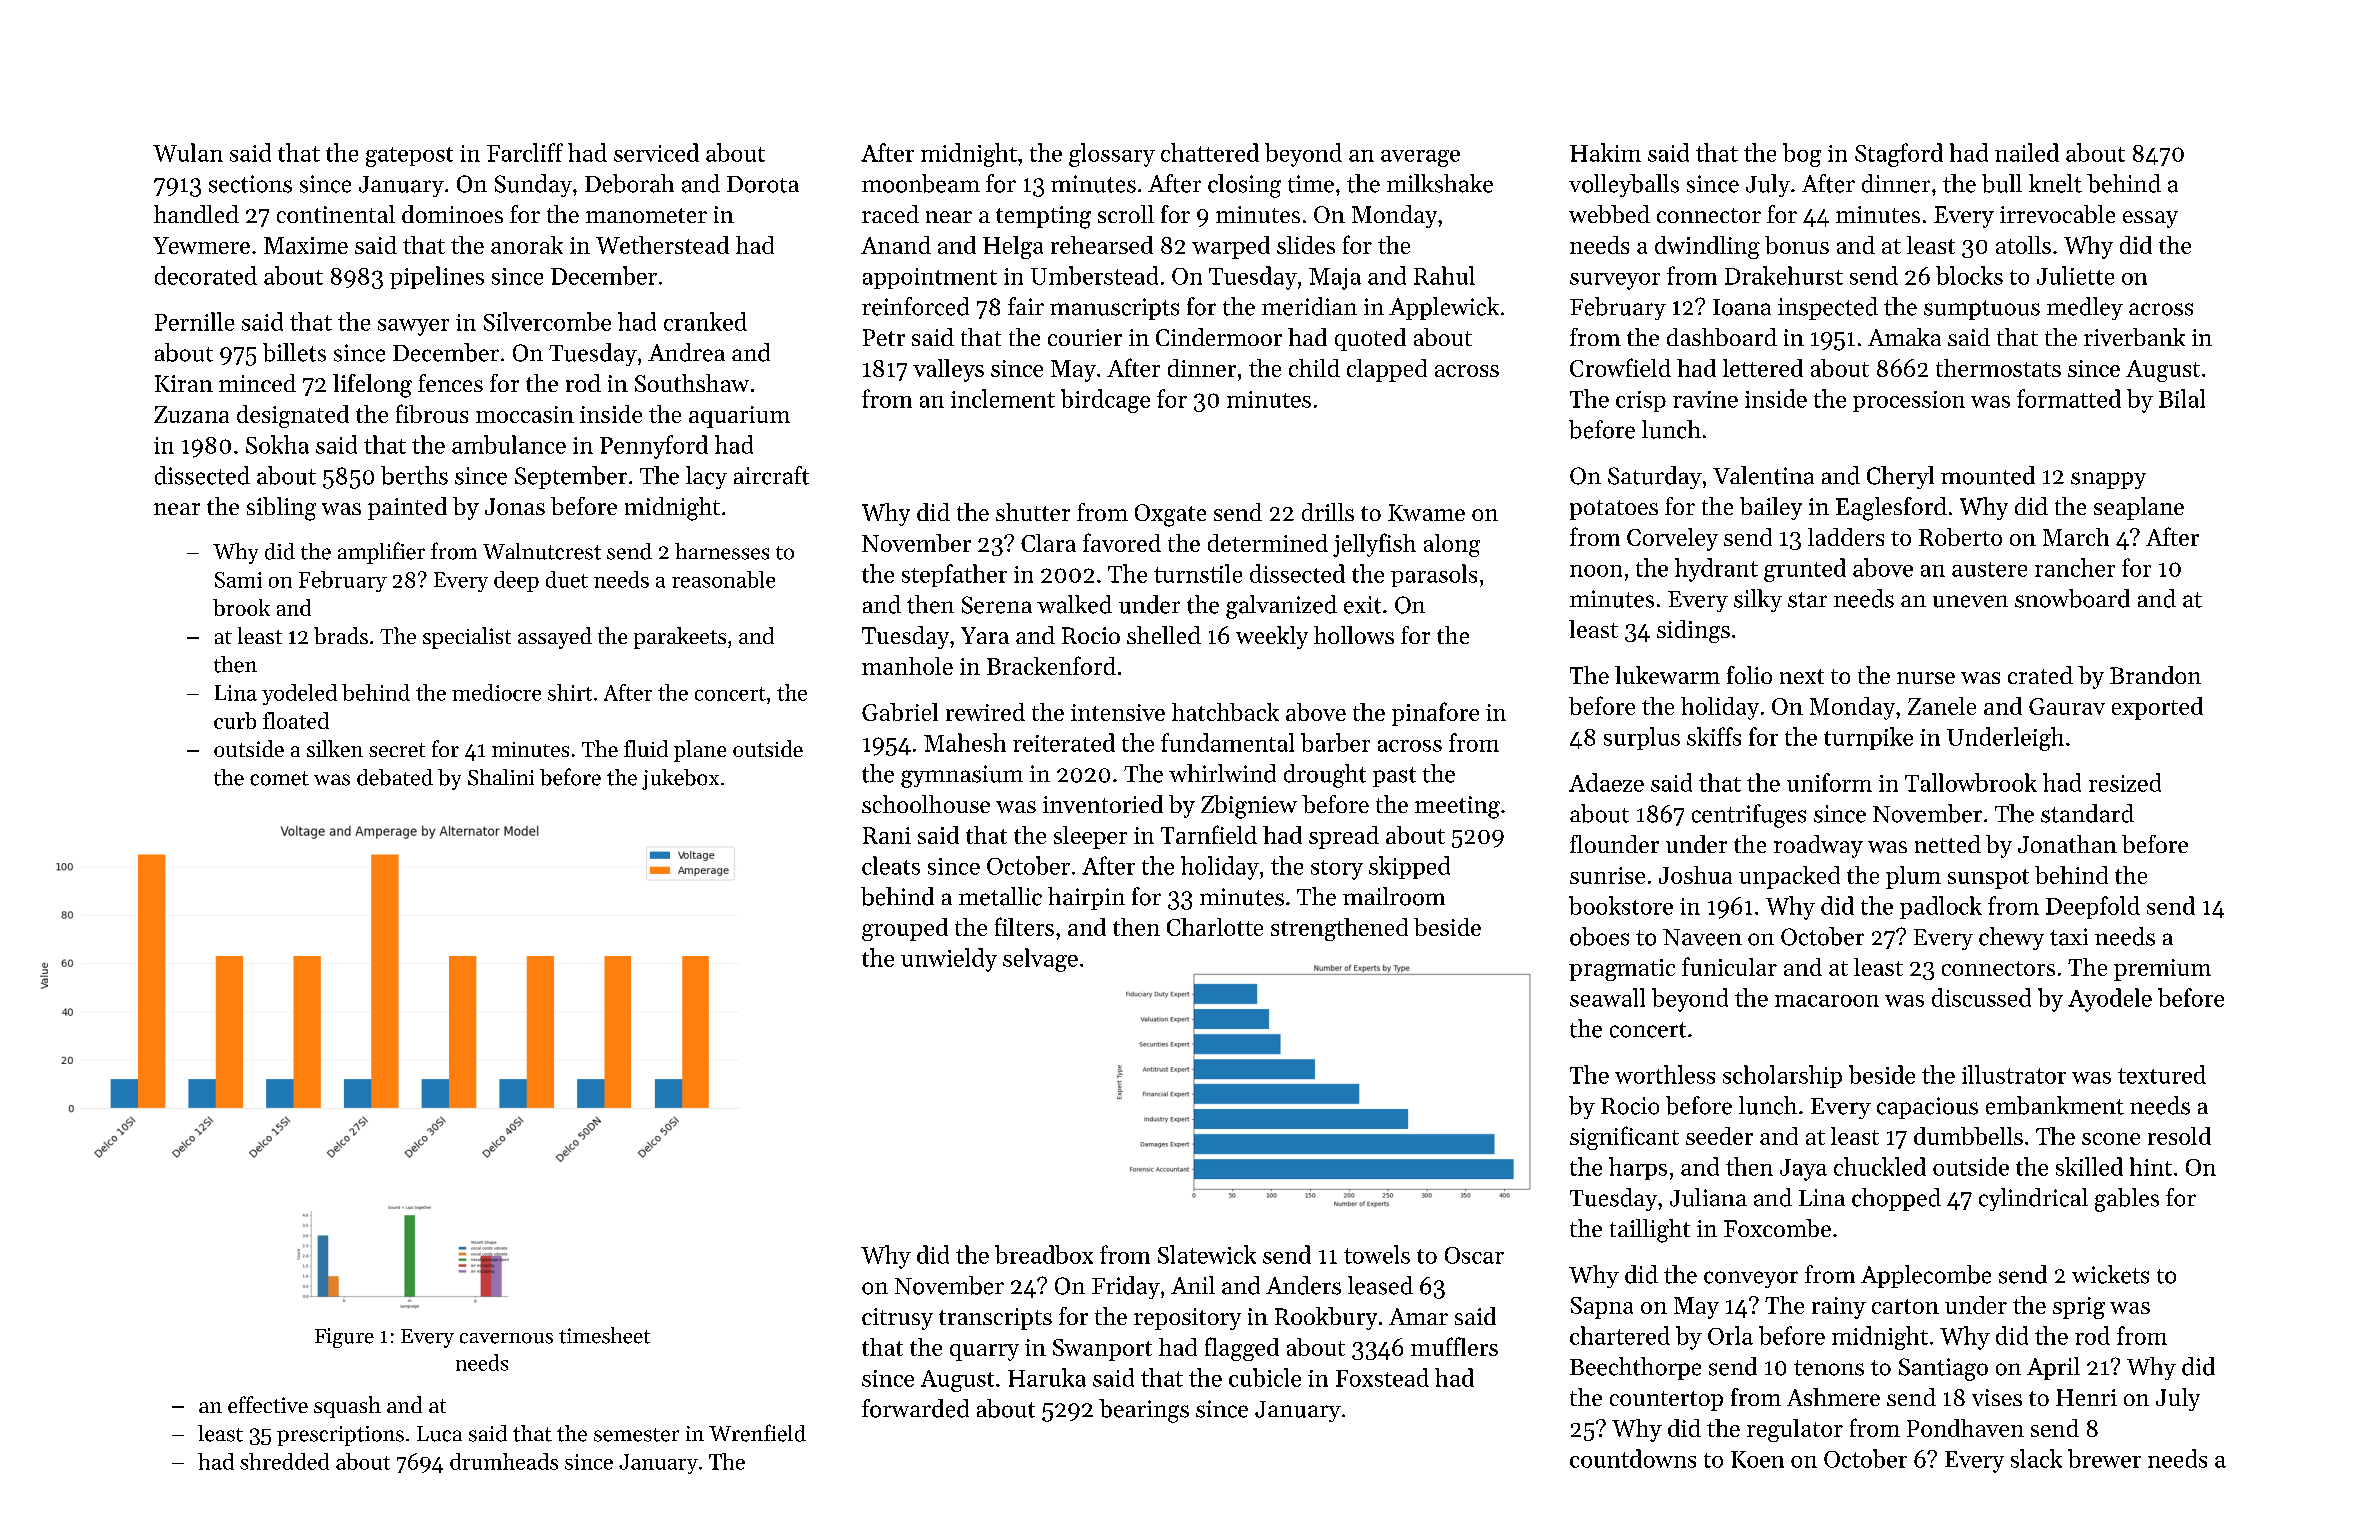  I want to click on mailroom, so click(1394, 896).
